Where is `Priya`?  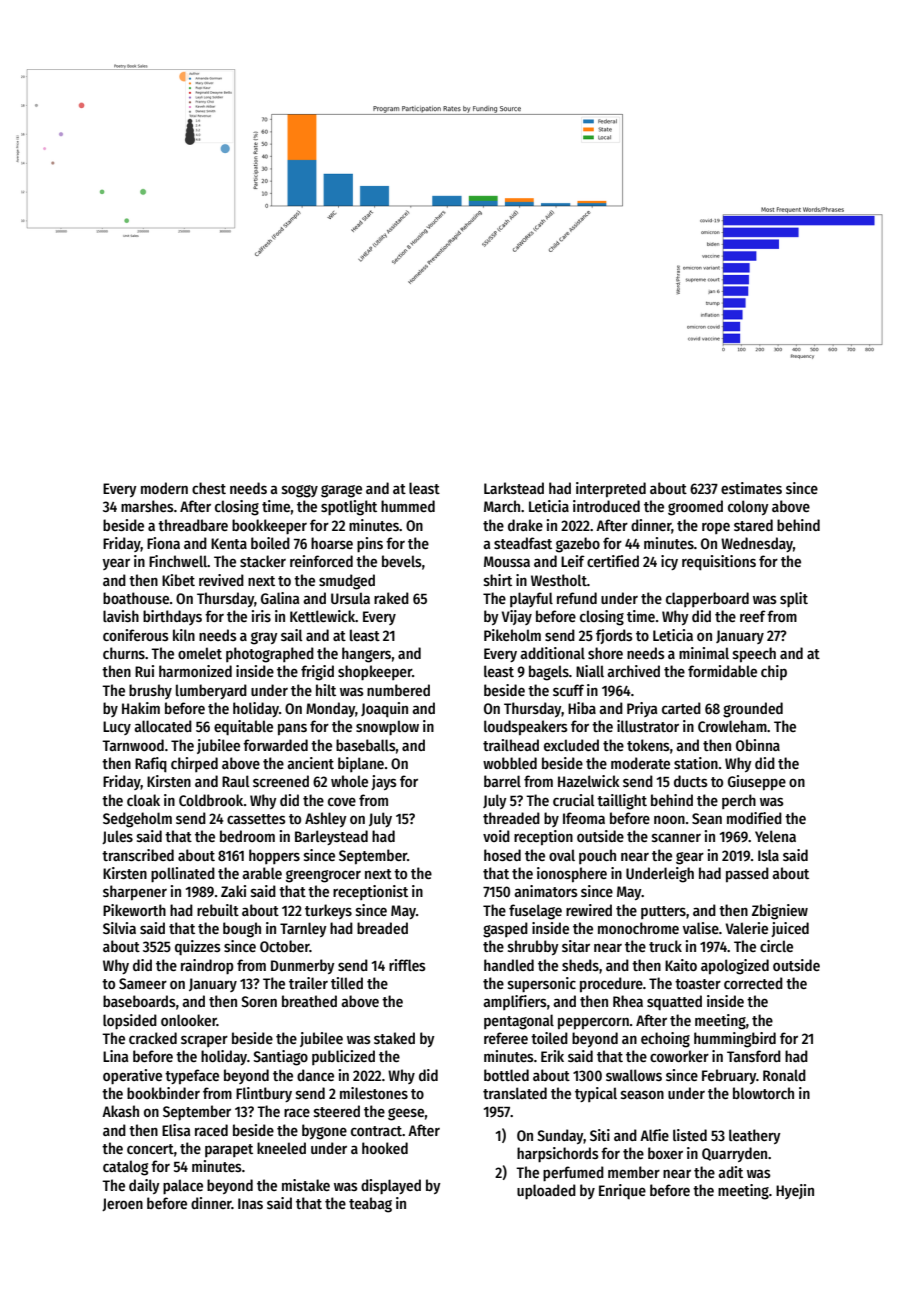
Priya is located at coordinates (642, 709).
